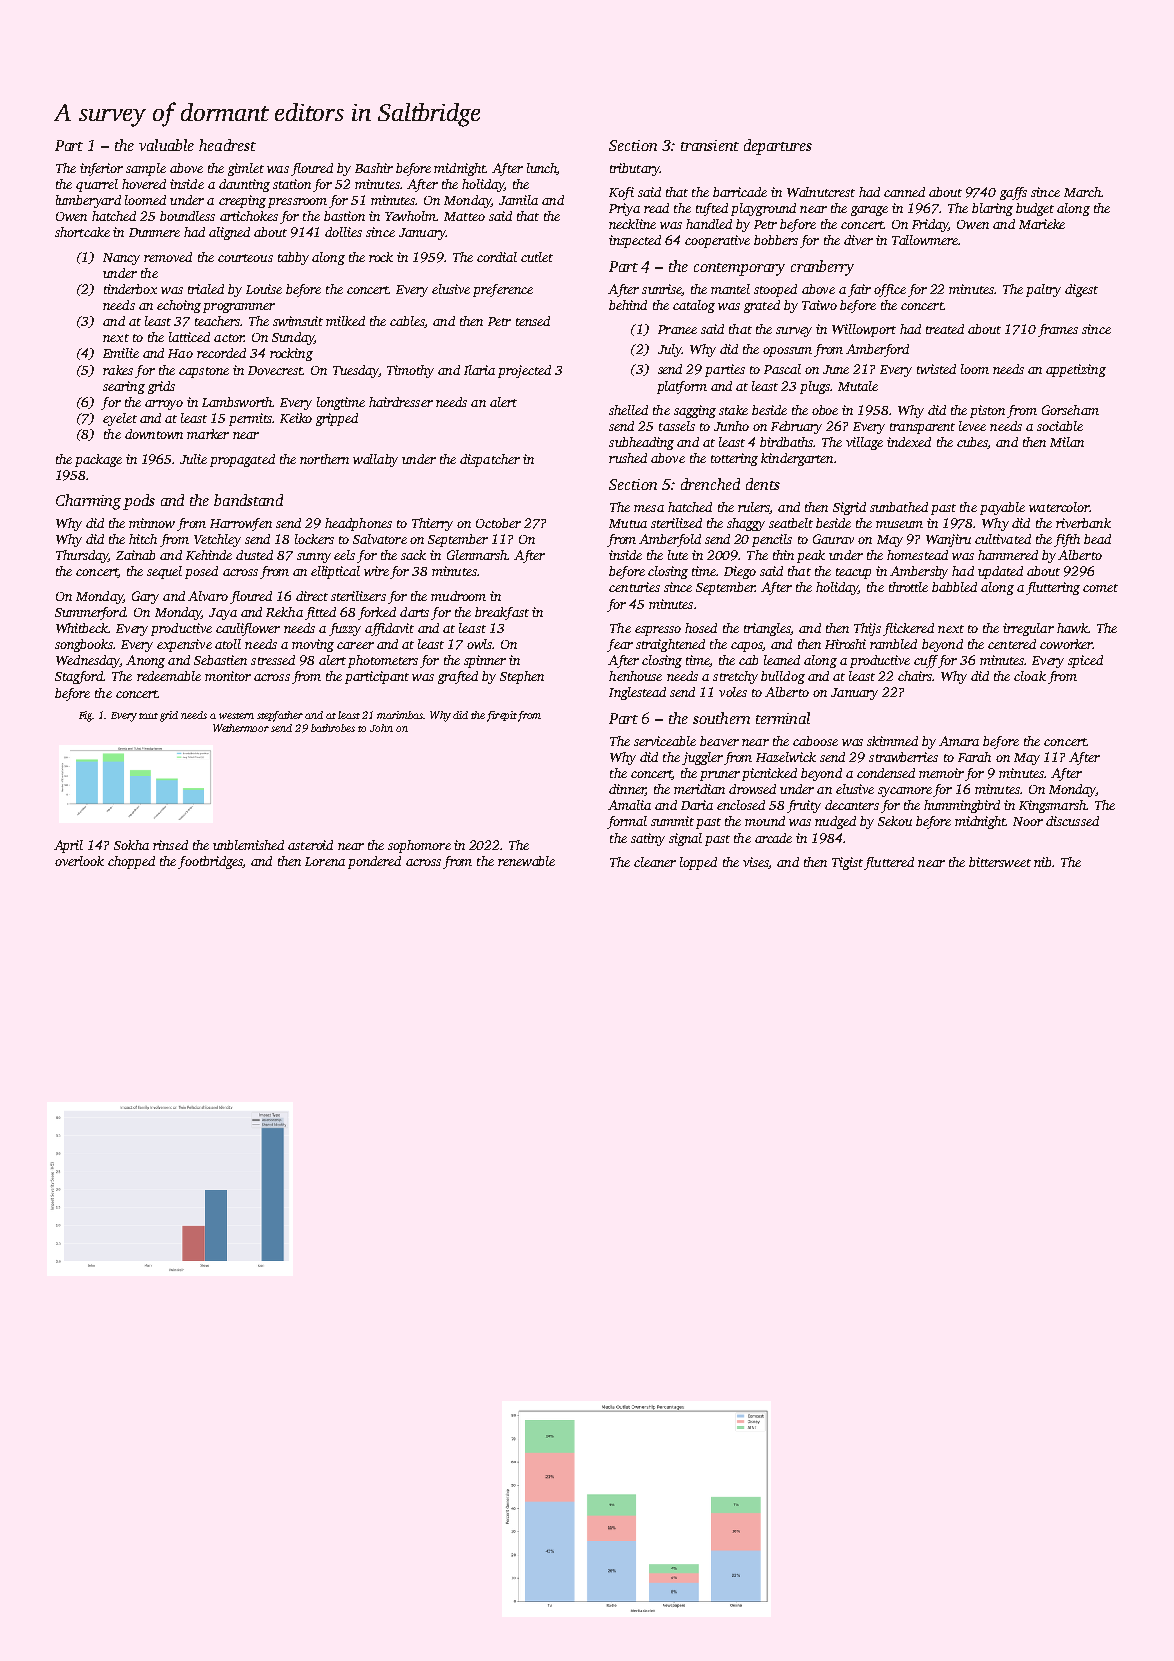 The image size is (1174, 1661). What do you see at coordinates (635, 169) in the screenshot?
I see `tributary` at bounding box center [635, 169].
